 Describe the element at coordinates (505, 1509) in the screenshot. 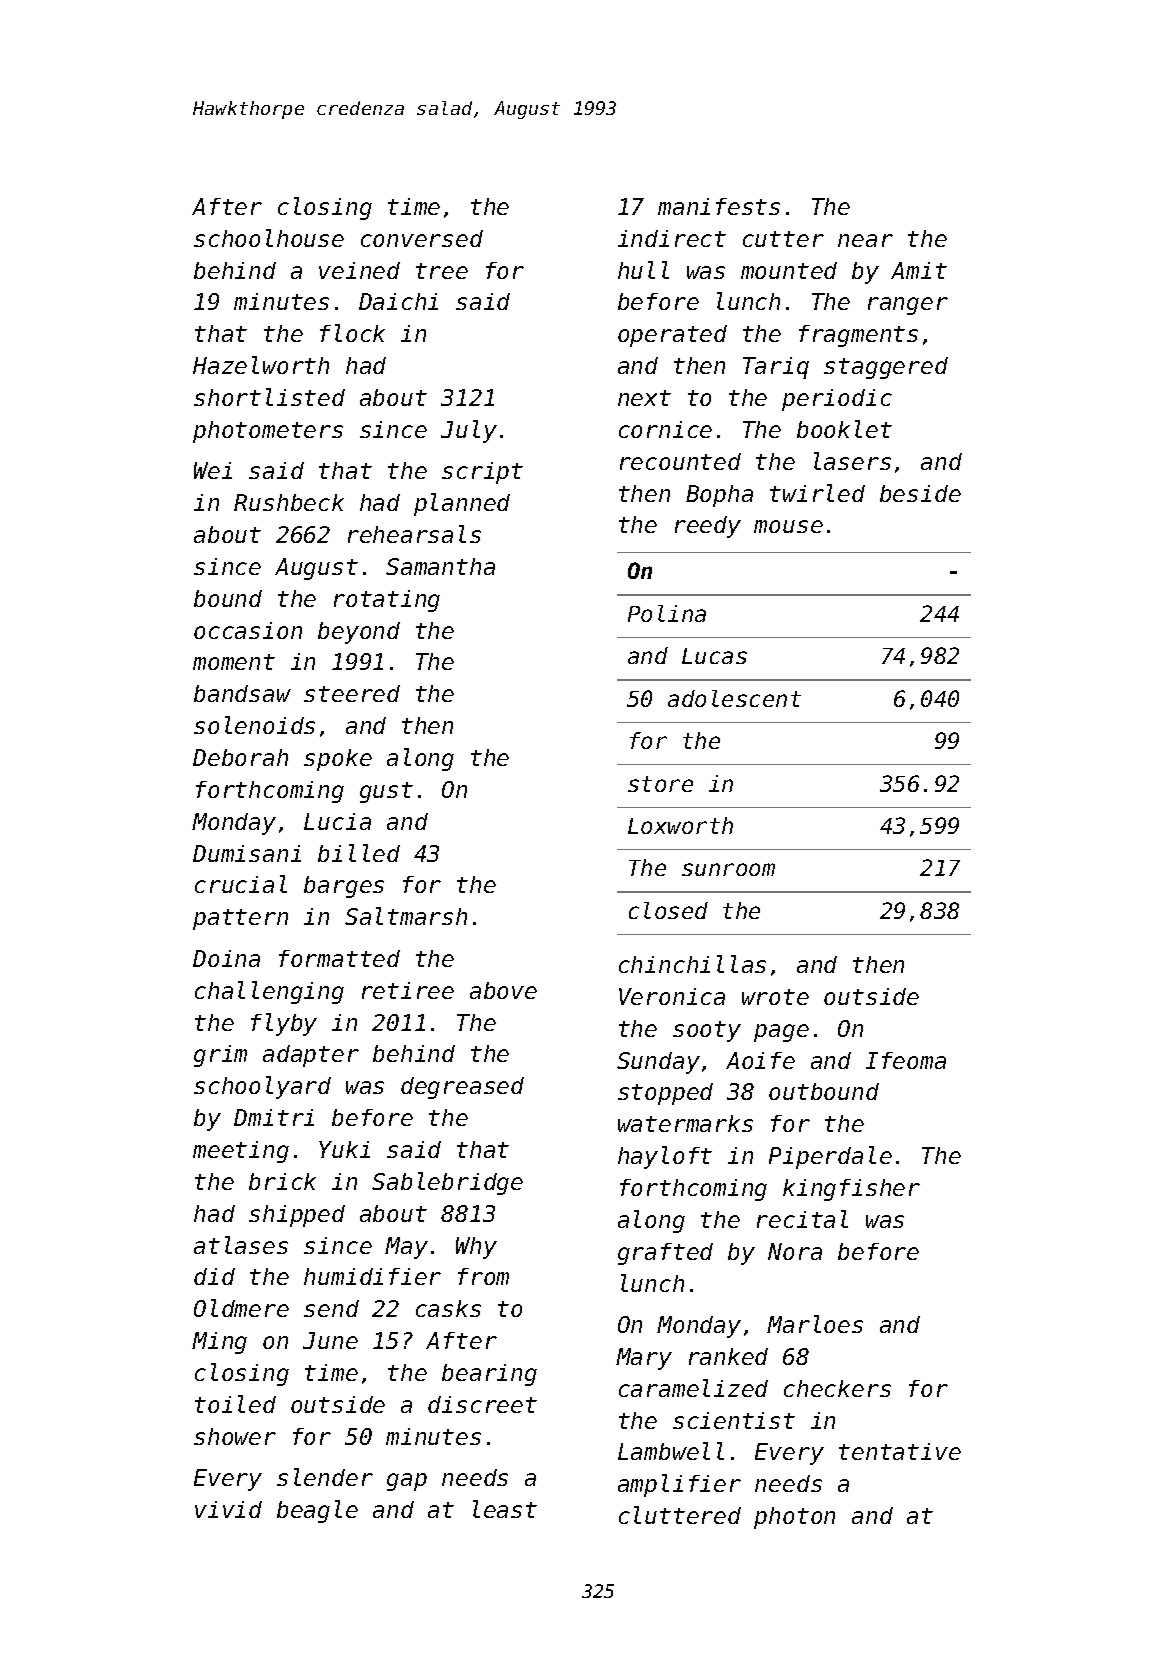

I see `least` at that location.
